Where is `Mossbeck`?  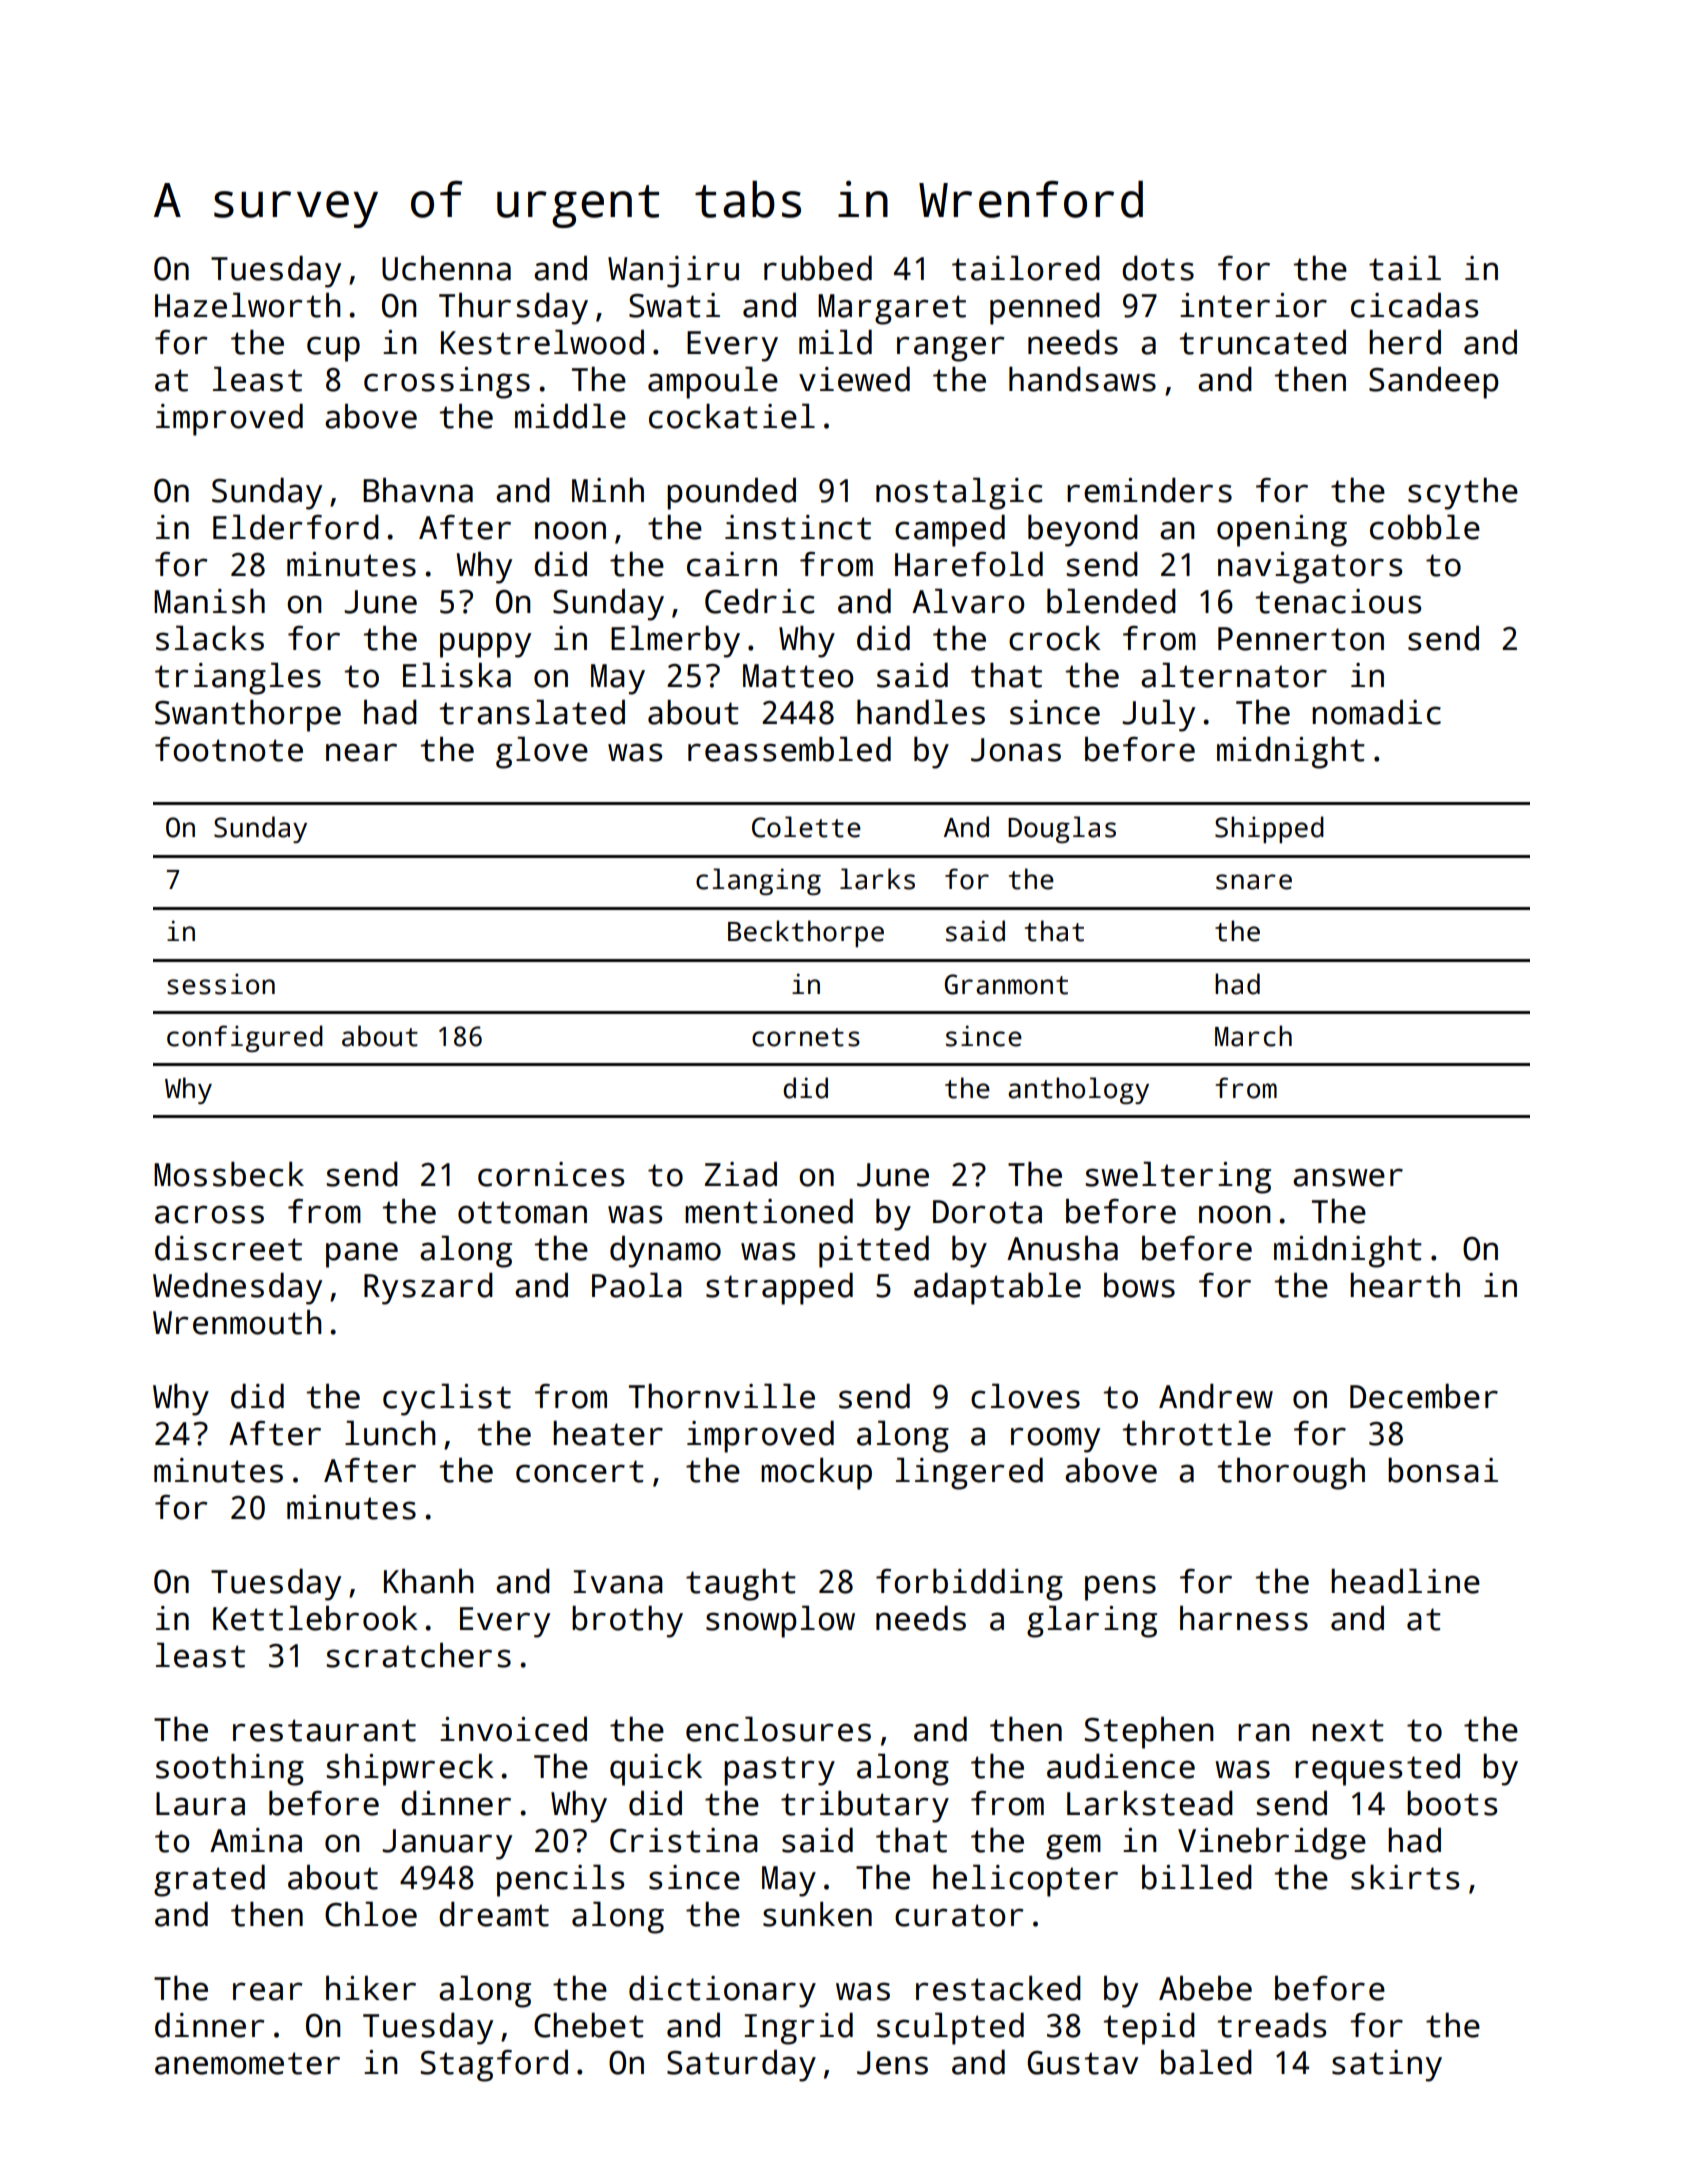
Mossbeck is located at coordinates (229, 1174).
